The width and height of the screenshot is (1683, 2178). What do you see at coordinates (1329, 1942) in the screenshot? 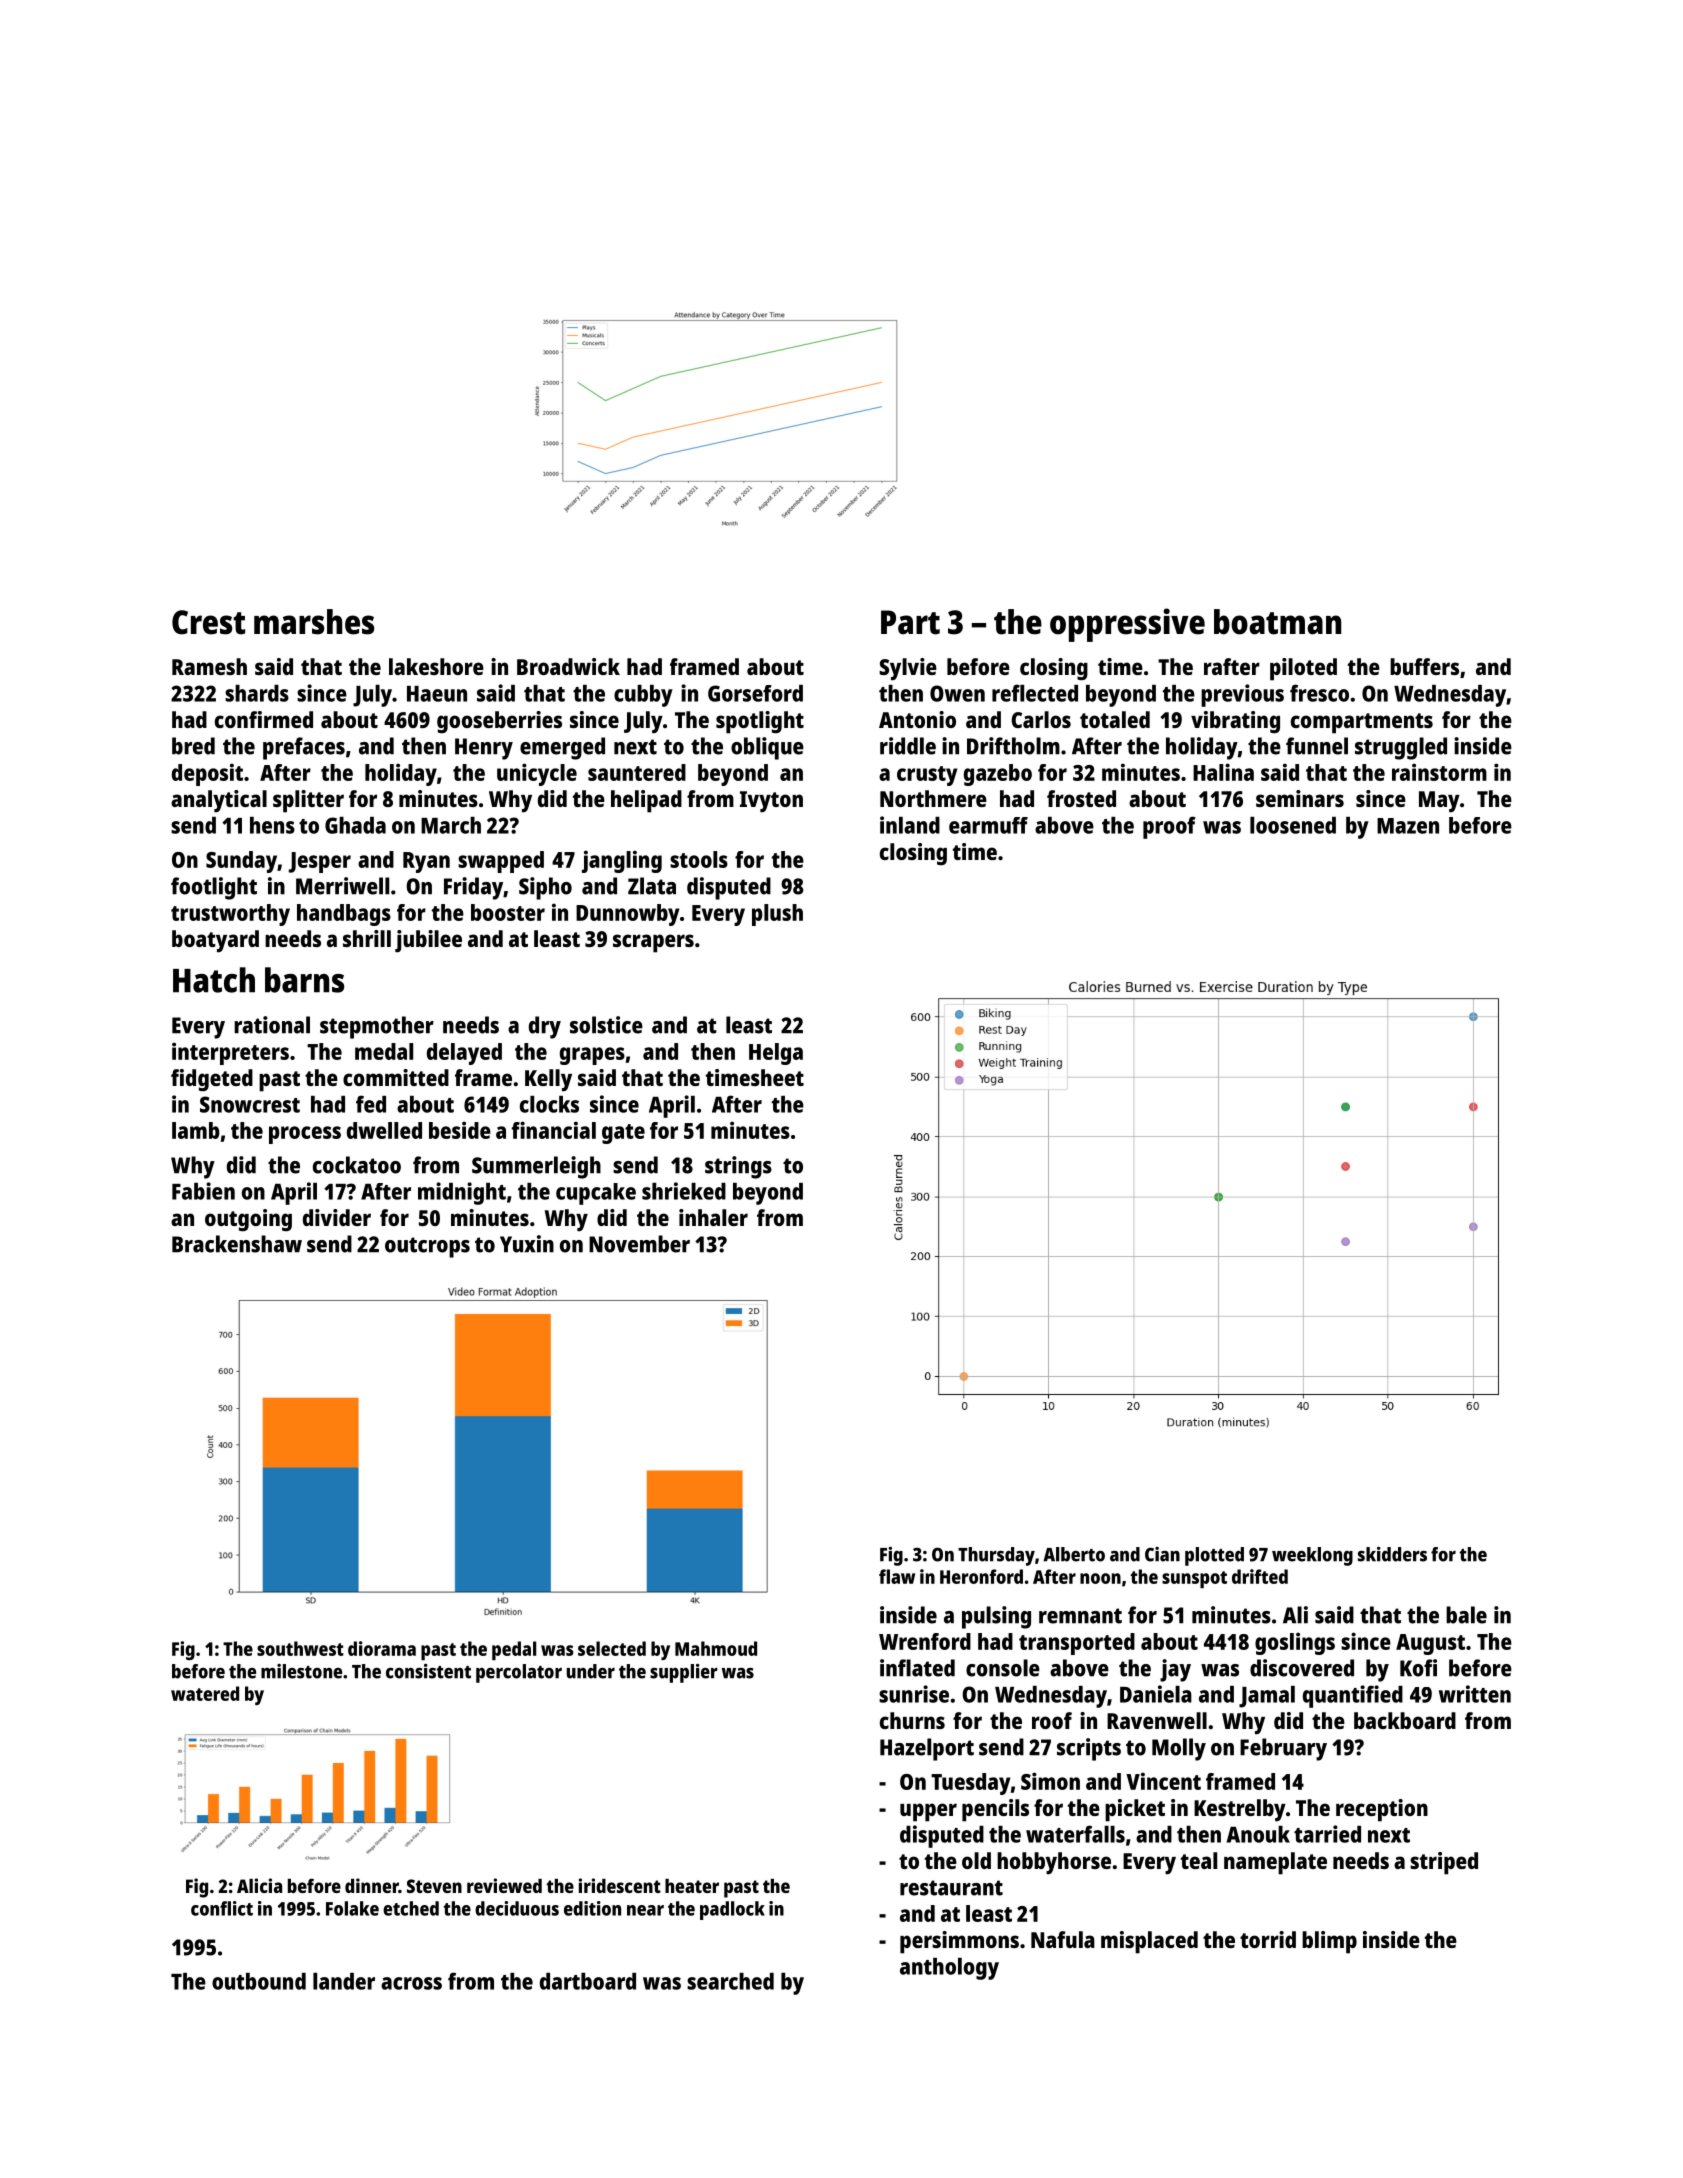
I see `blimp` at bounding box center [1329, 1942].
